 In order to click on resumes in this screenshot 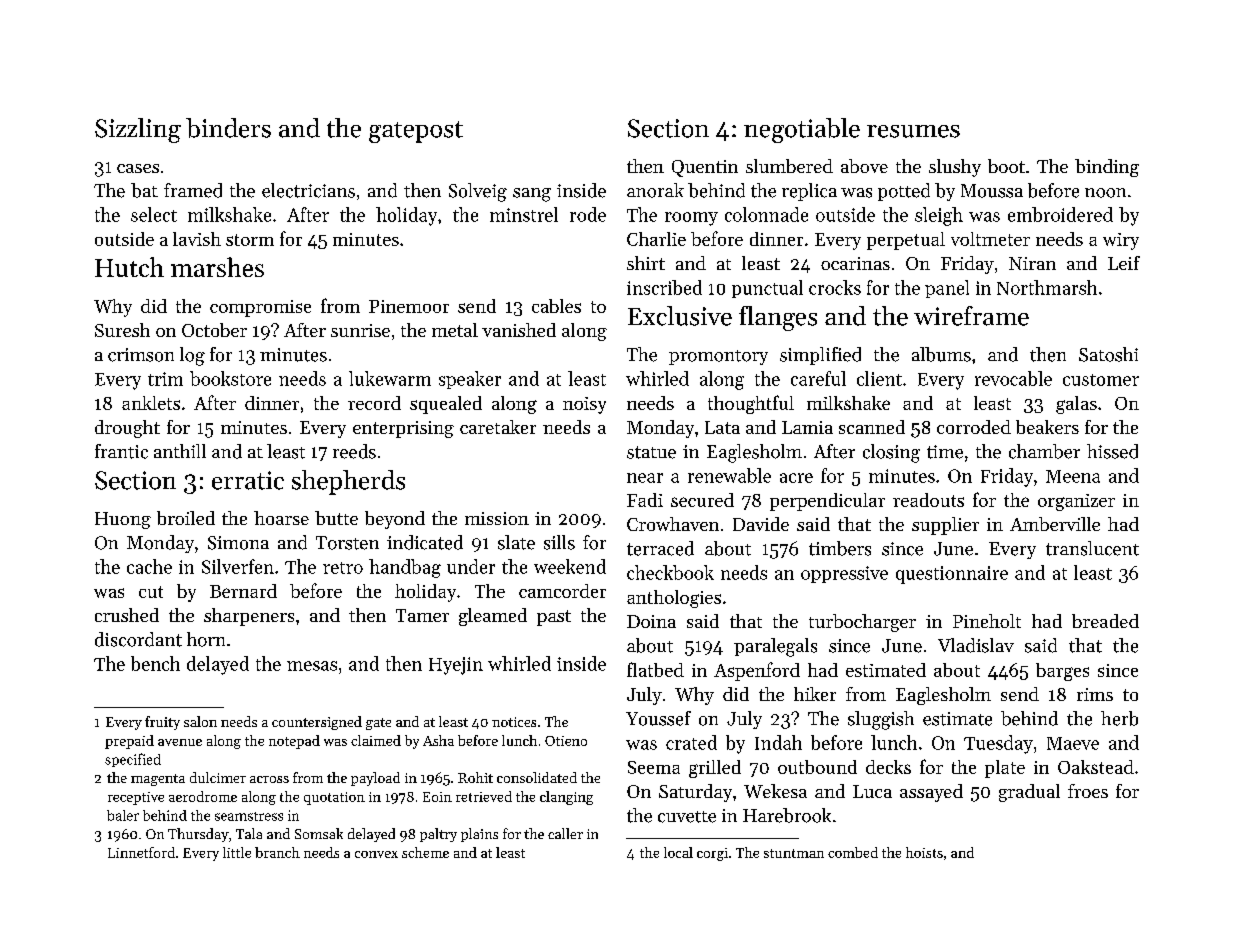, I will do `click(913, 131)`.
